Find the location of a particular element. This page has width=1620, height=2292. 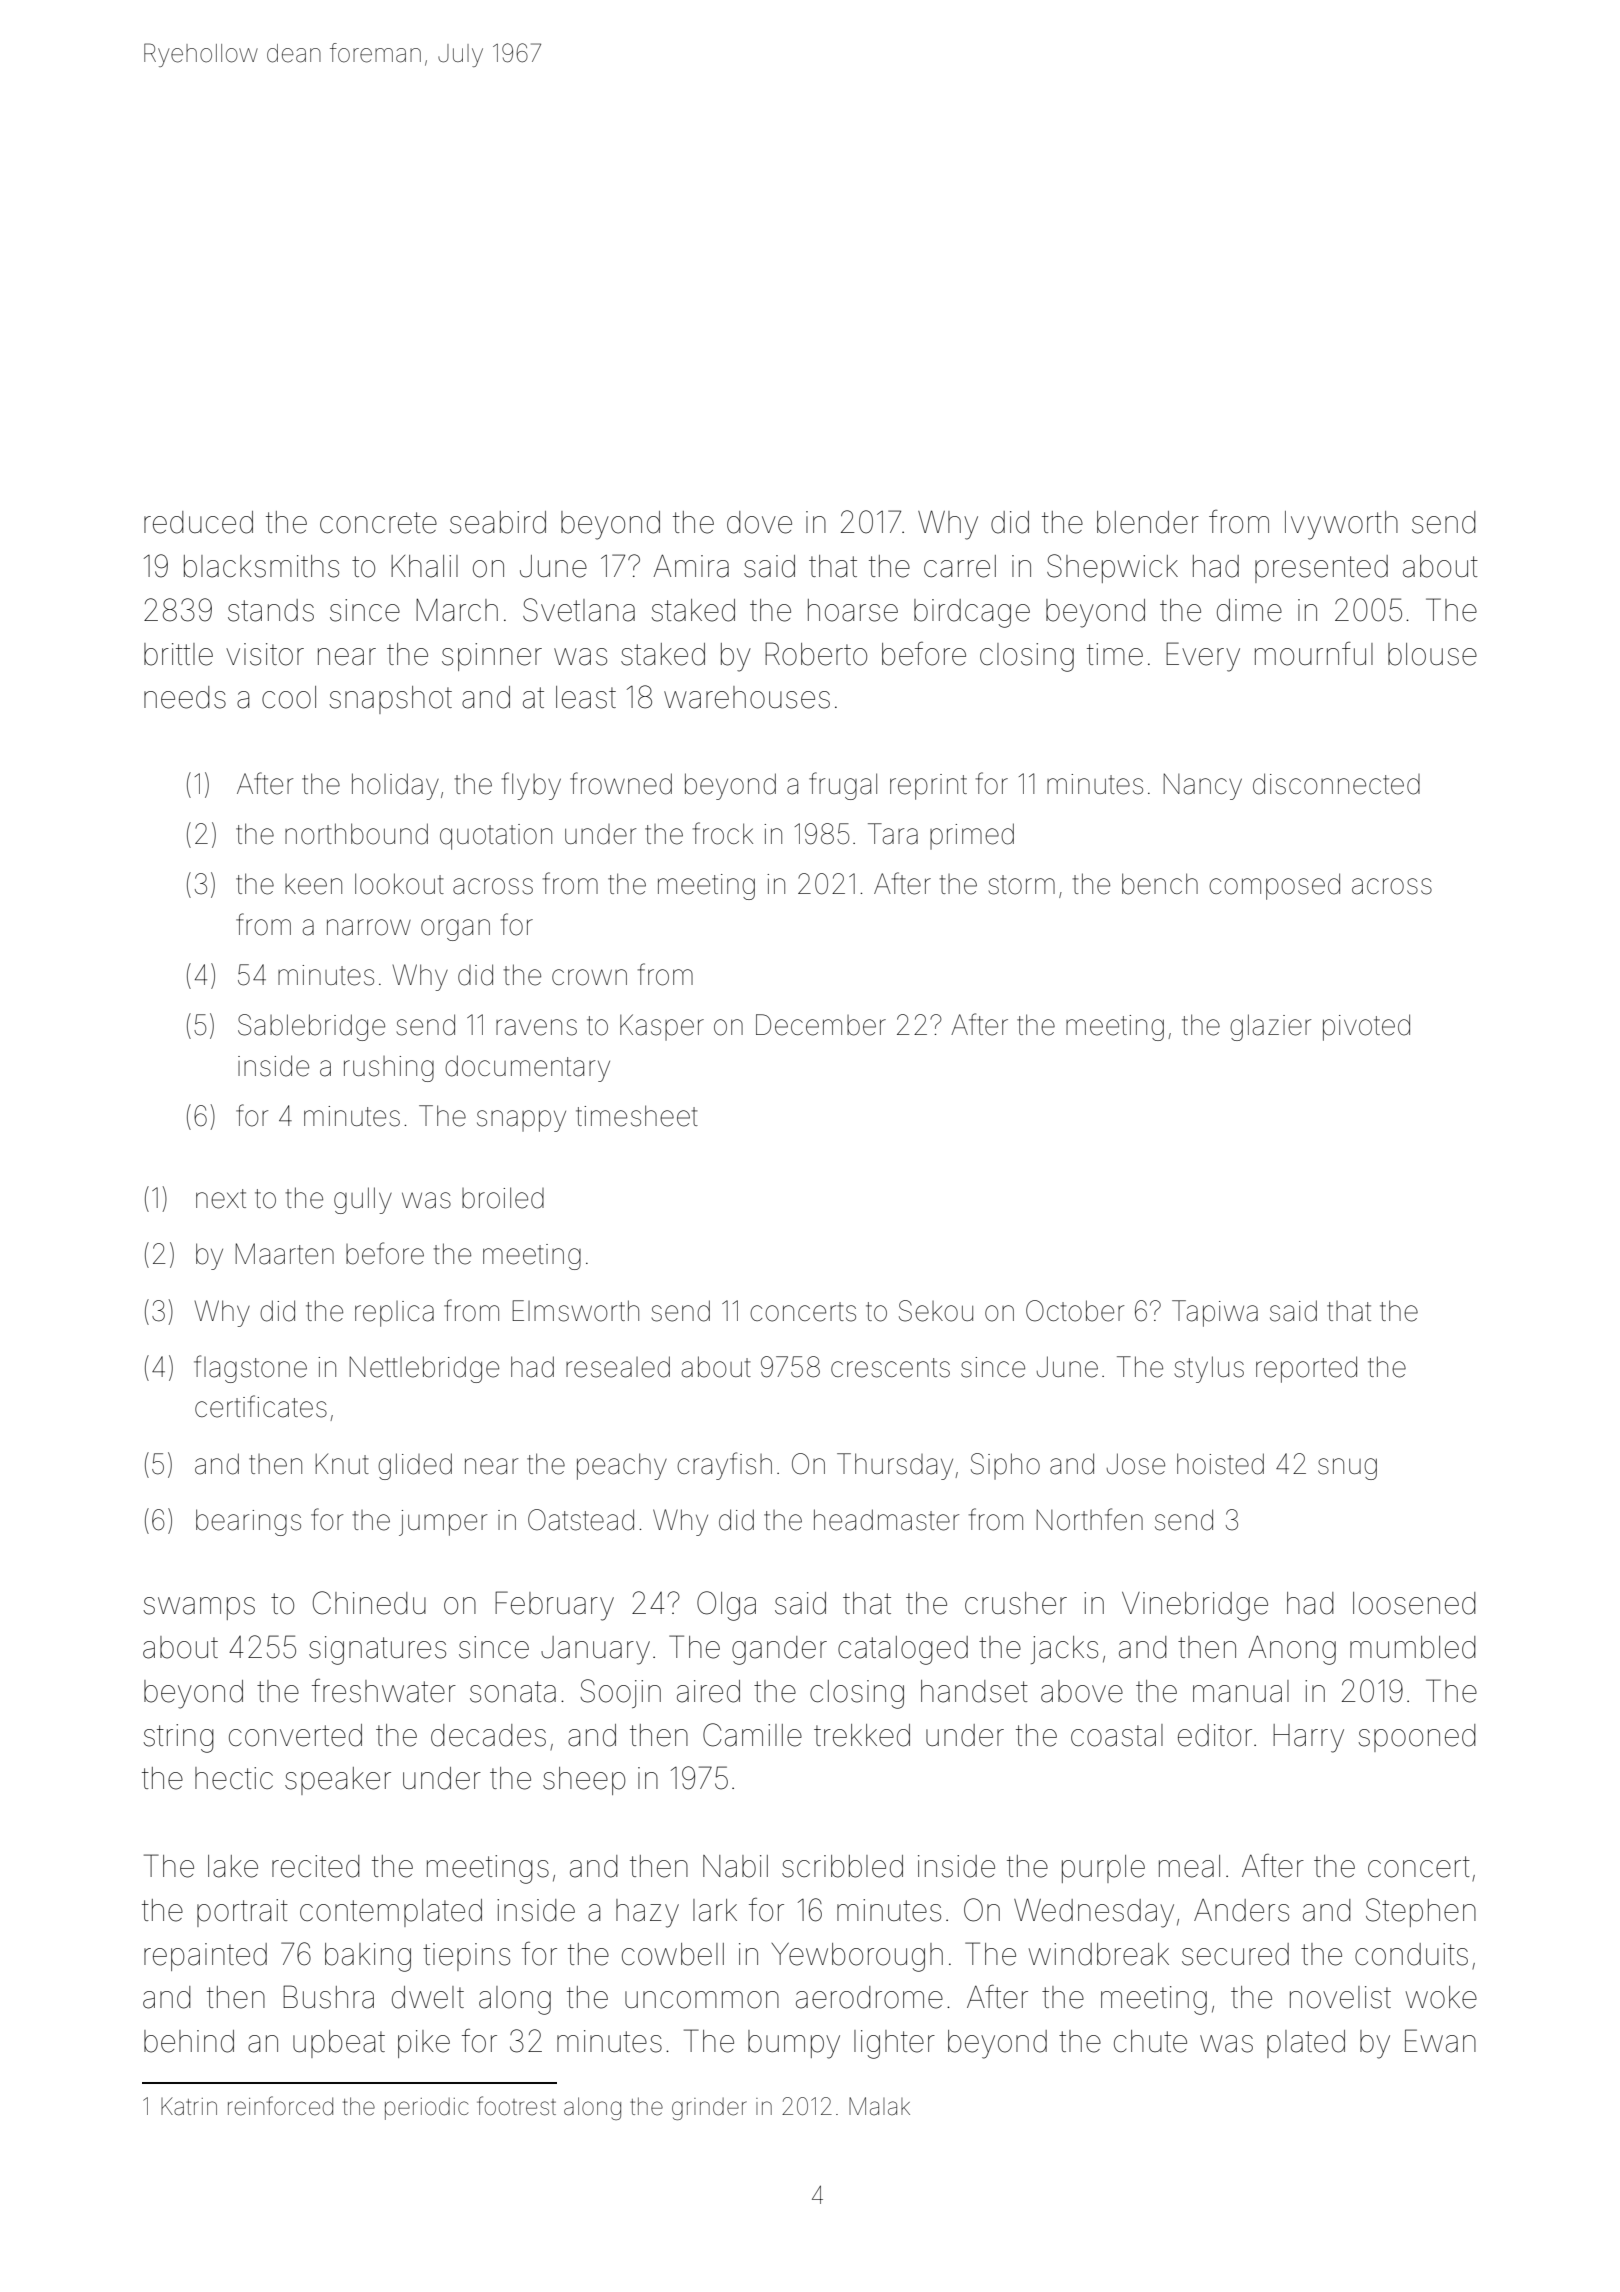

pivoted is located at coordinates (1366, 1027).
